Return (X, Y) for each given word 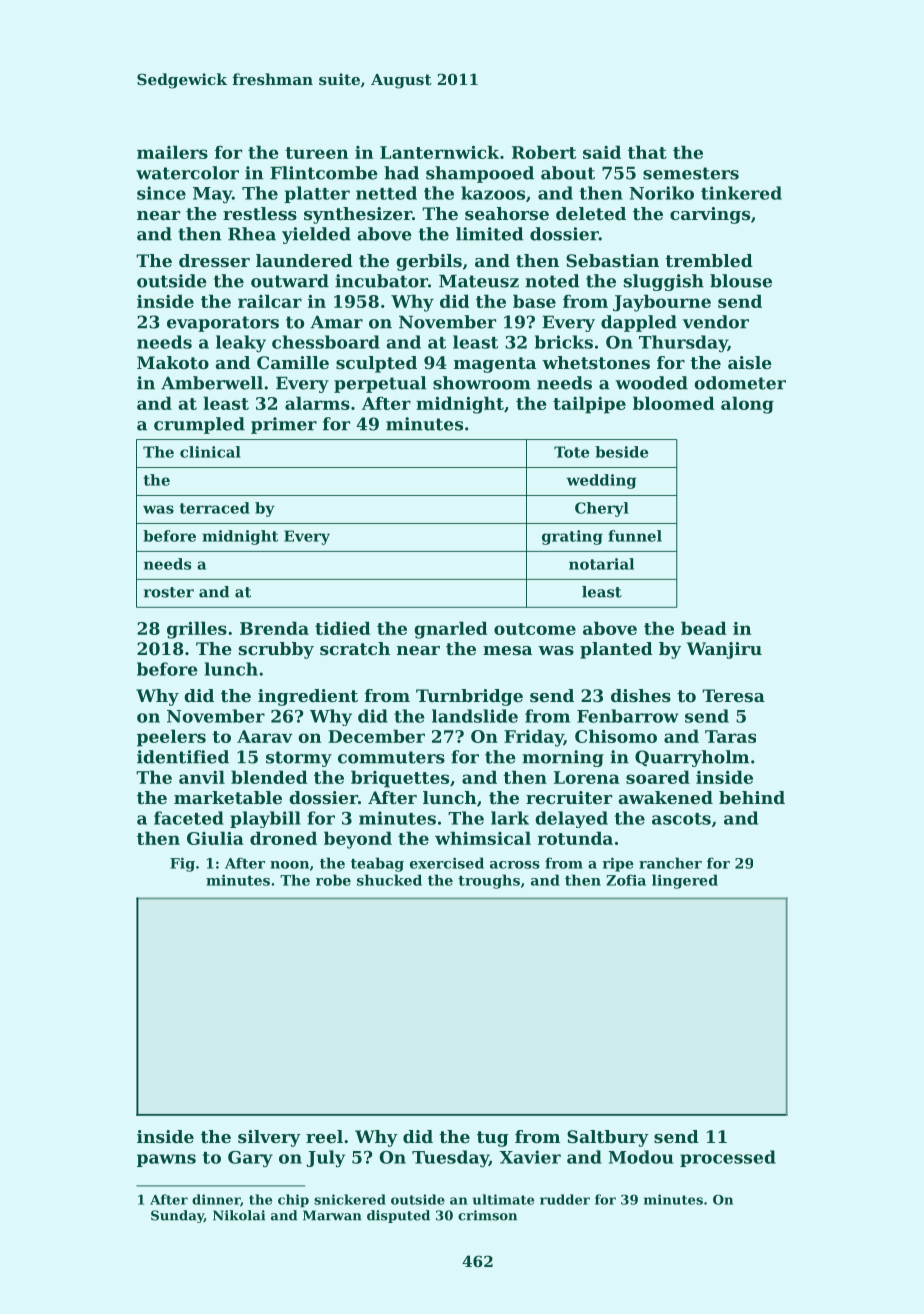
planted (616, 650)
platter (317, 194)
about (568, 173)
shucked (389, 880)
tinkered (741, 193)
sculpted (376, 364)
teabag (377, 864)
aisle (750, 362)
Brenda (274, 628)
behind (752, 797)
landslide (475, 716)
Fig (182, 864)
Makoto (173, 362)
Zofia (626, 880)
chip (293, 1201)
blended (269, 777)
